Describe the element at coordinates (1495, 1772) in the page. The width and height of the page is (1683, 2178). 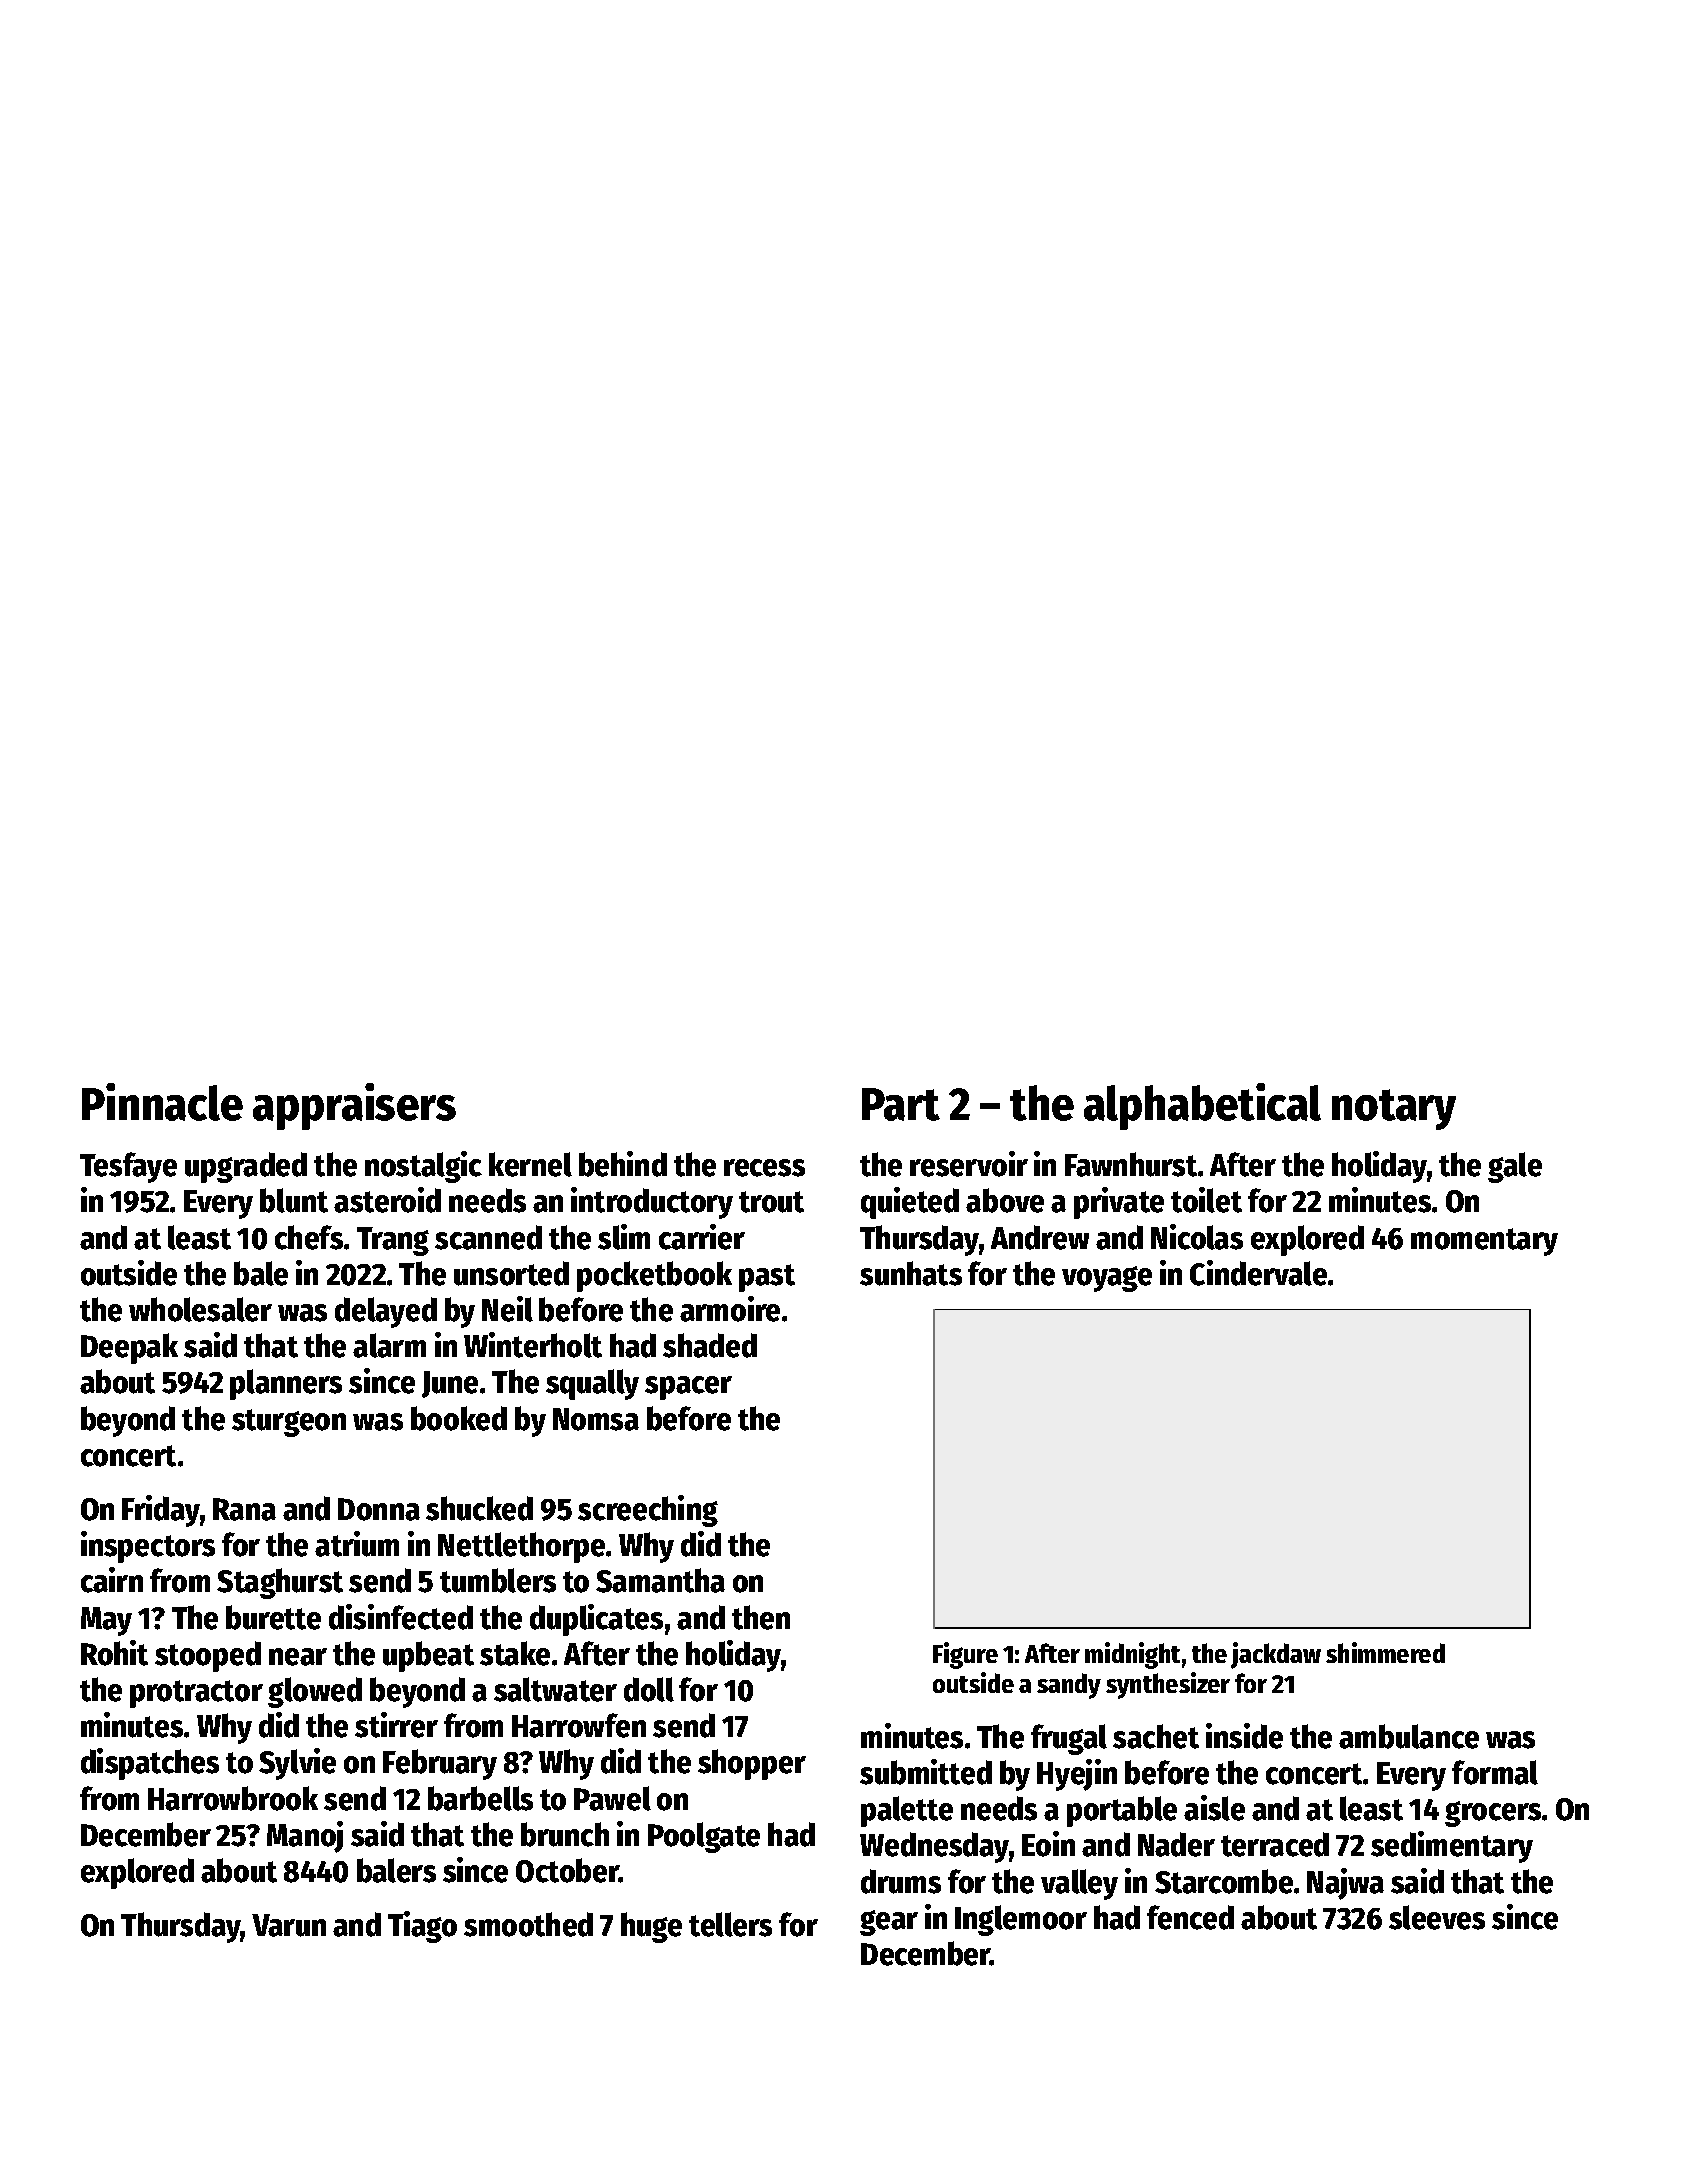
I see `formal` at that location.
